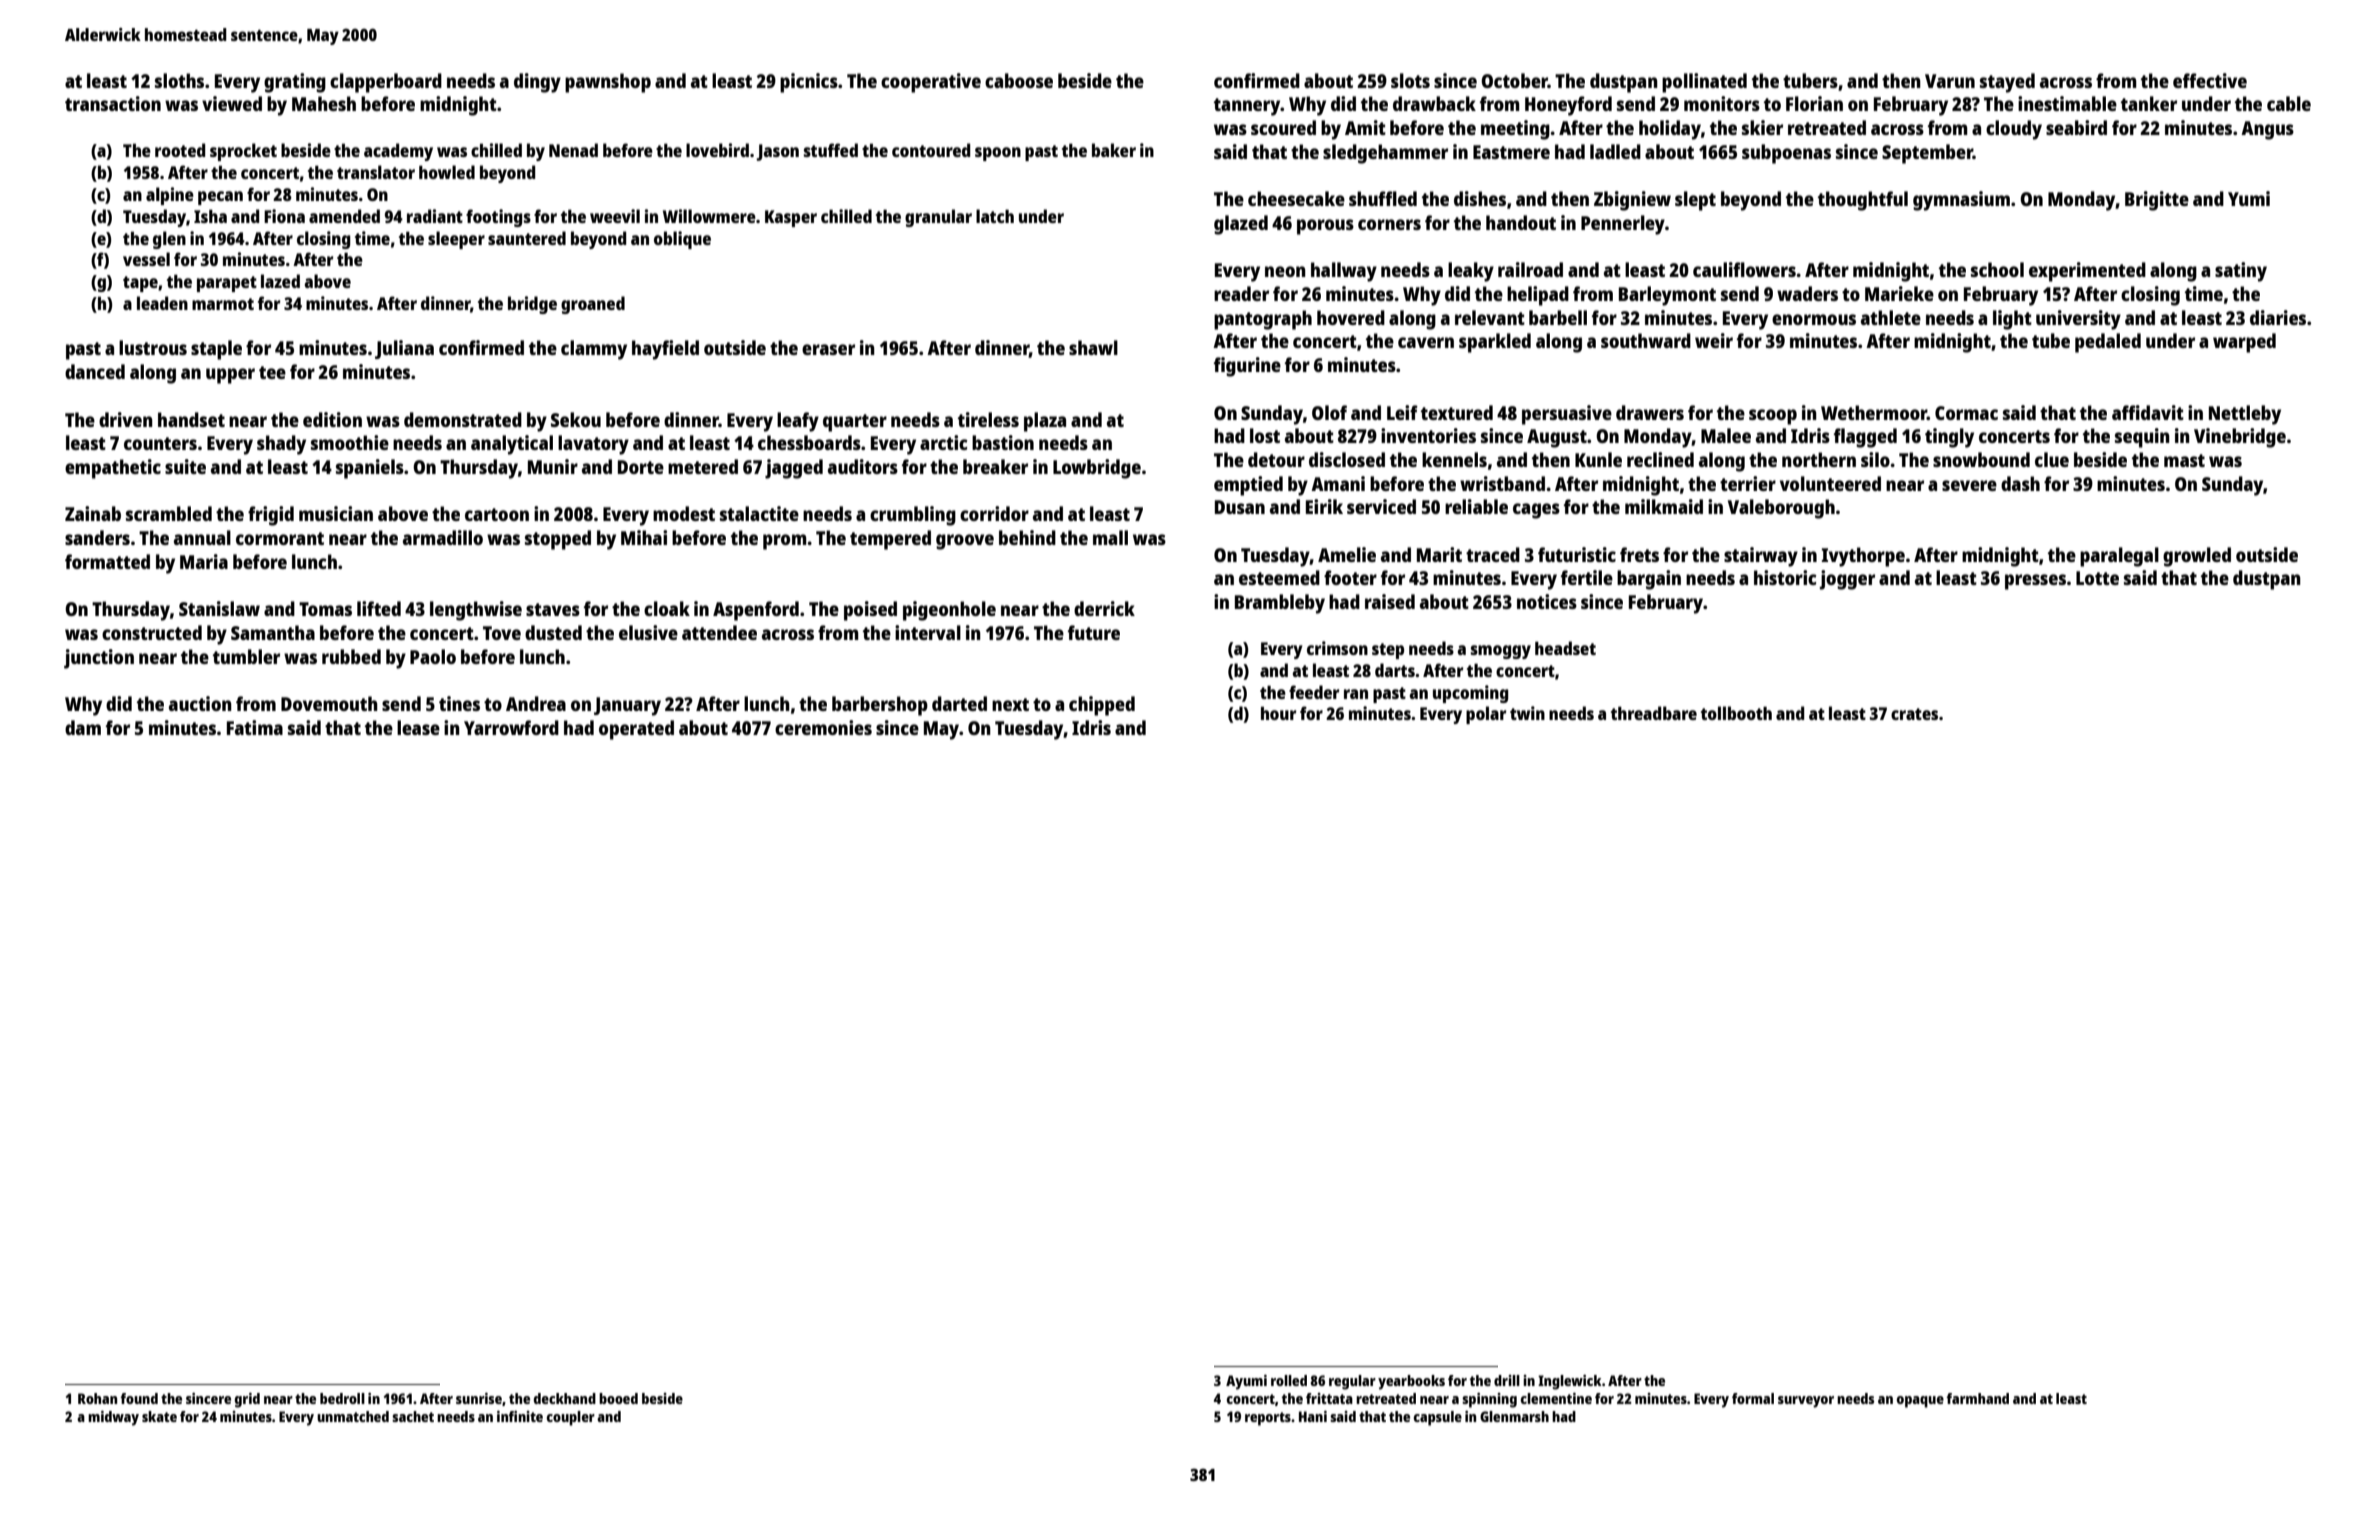 The height and width of the page is (1540, 2380). What do you see at coordinates (2119, 557) in the page?
I see `paralegal` at bounding box center [2119, 557].
